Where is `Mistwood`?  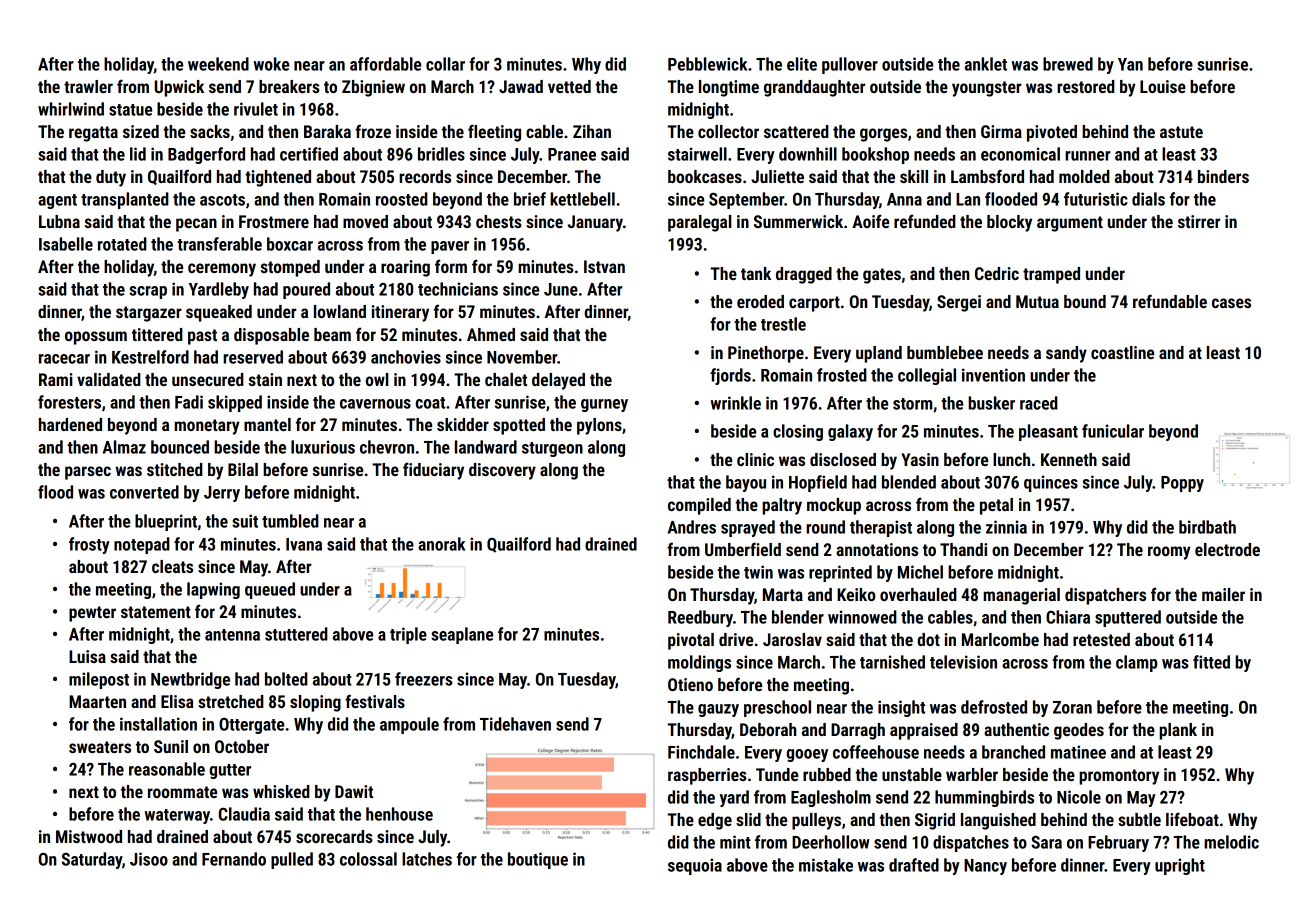
Mistwood is located at coordinates (89, 836).
